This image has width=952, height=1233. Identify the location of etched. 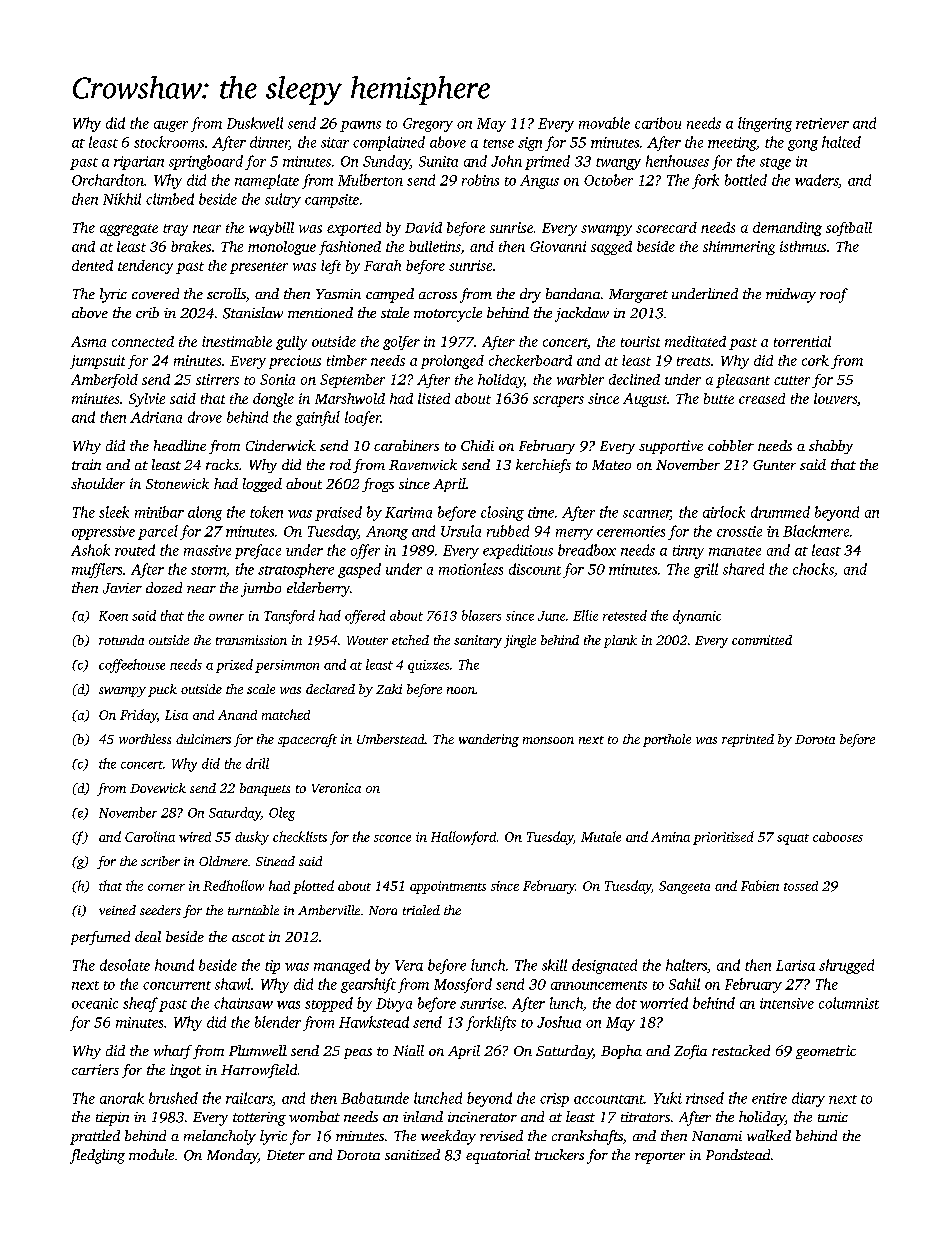
(410, 640).
